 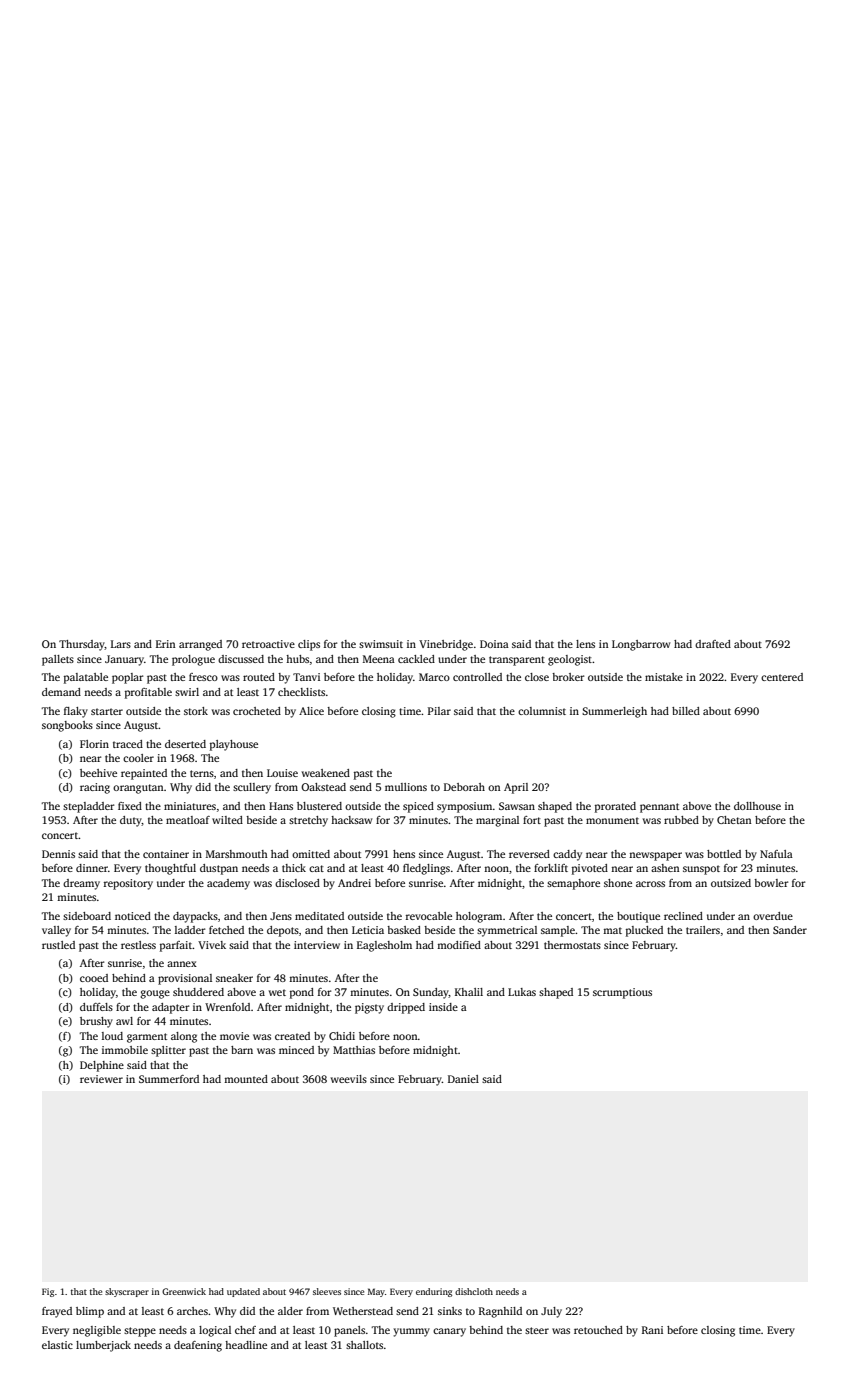 What do you see at coordinates (381, 644) in the image?
I see `swimsuit` at bounding box center [381, 644].
